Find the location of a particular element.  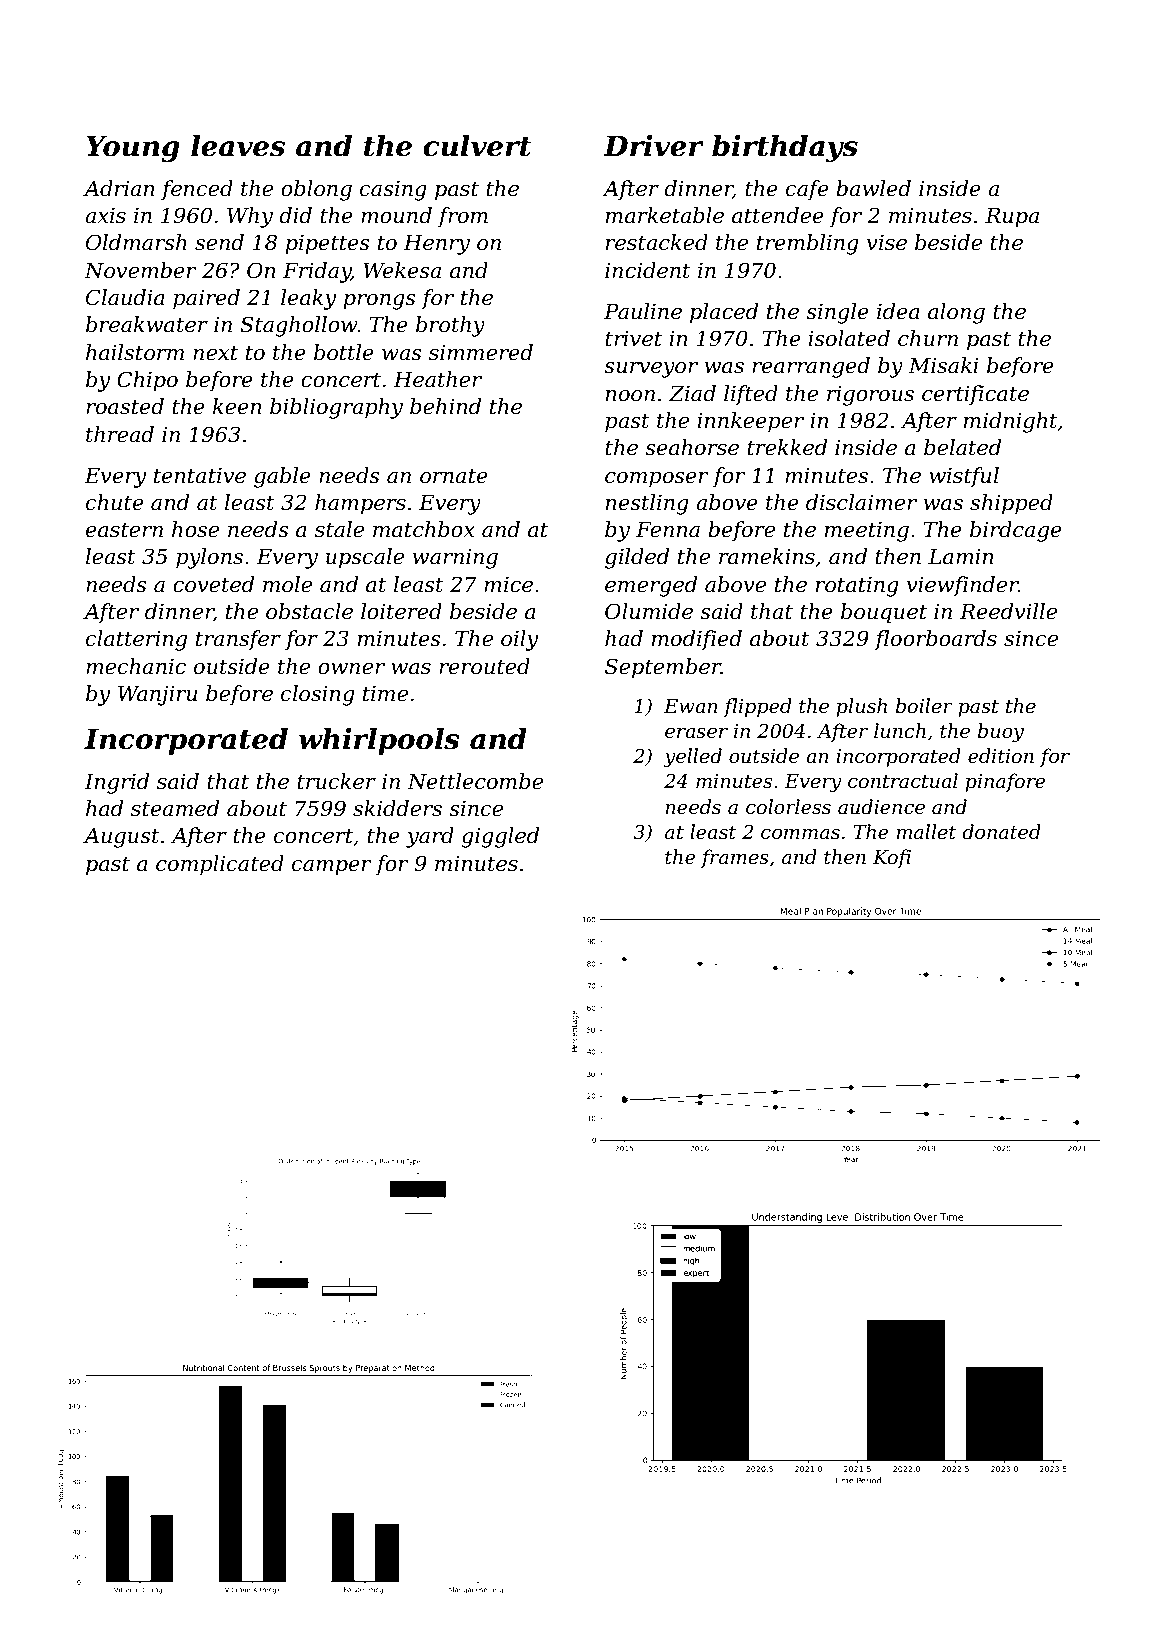

culvert is located at coordinates (477, 146).
